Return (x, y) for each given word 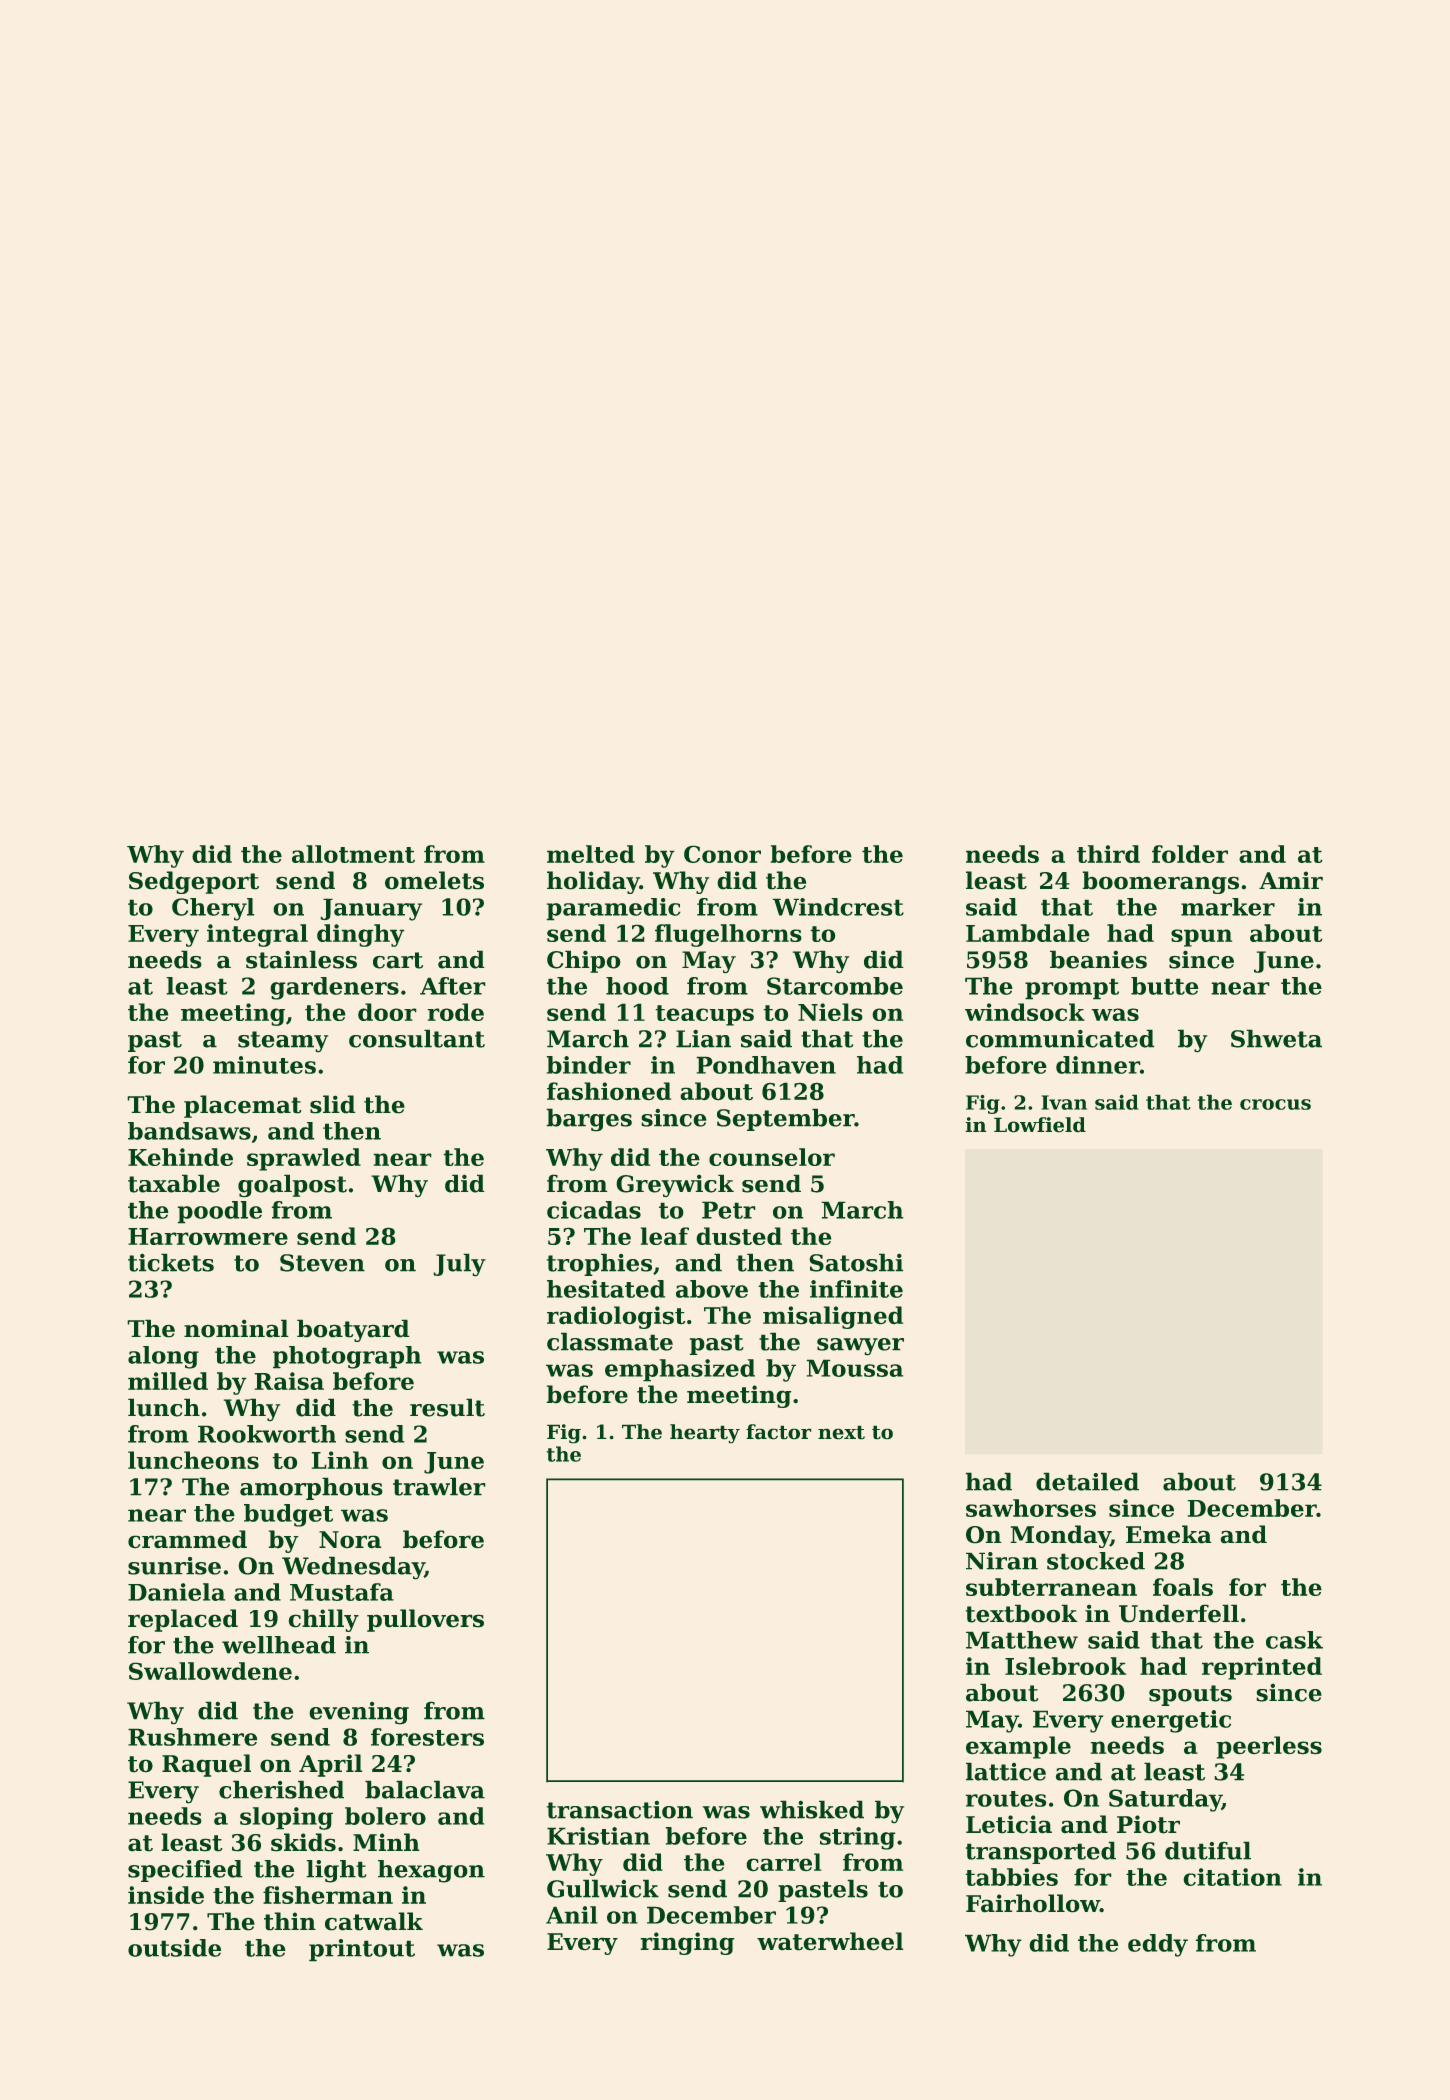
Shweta (1276, 1038)
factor (779, 1432)
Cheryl (213, 909)
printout (362, 1950)
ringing (687, 1943)
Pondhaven (766, 1065)
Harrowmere (208, 1236)
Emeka (1169, 1534)
